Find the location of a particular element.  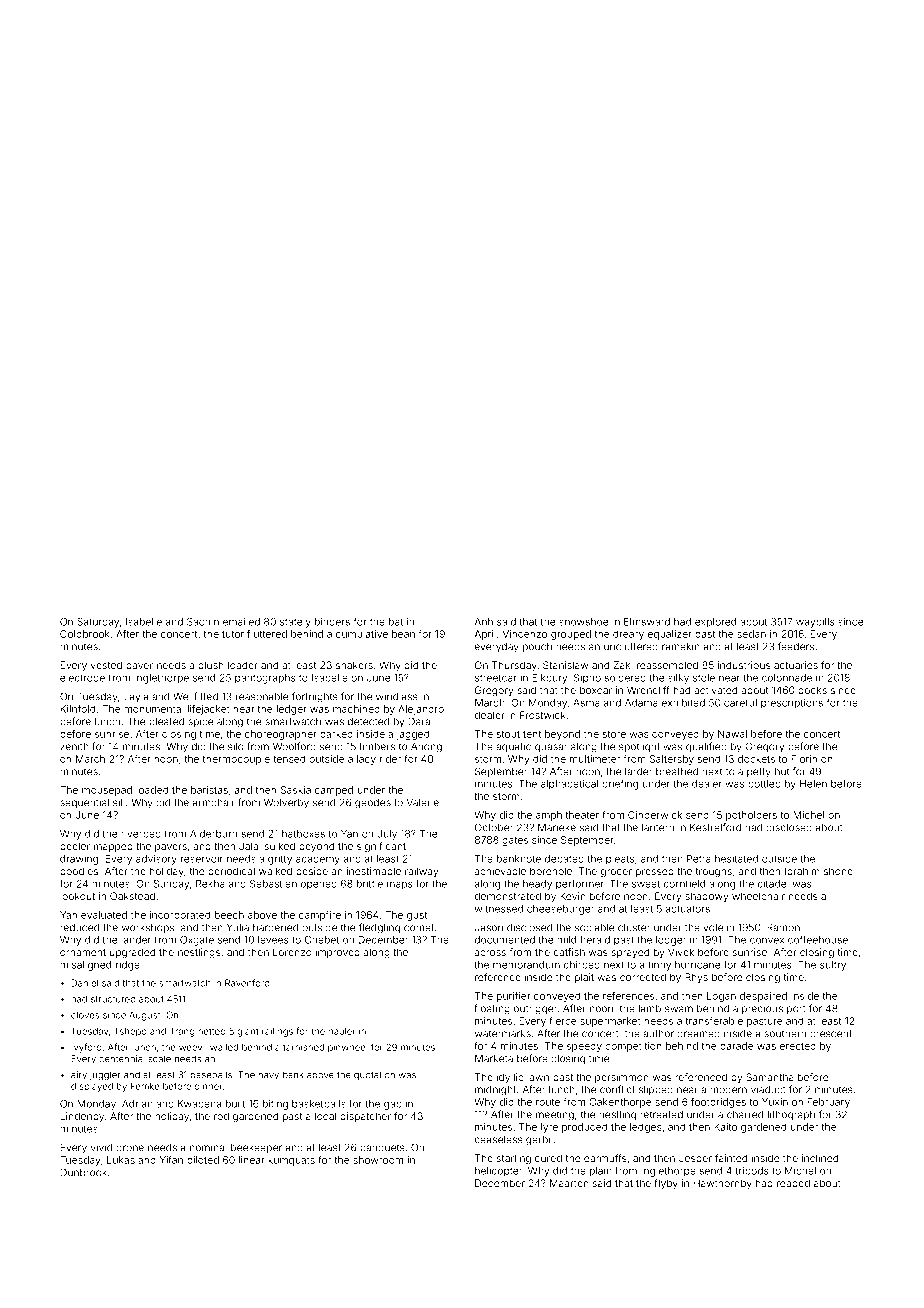

Femke is located at coordinates (145, 1086).
